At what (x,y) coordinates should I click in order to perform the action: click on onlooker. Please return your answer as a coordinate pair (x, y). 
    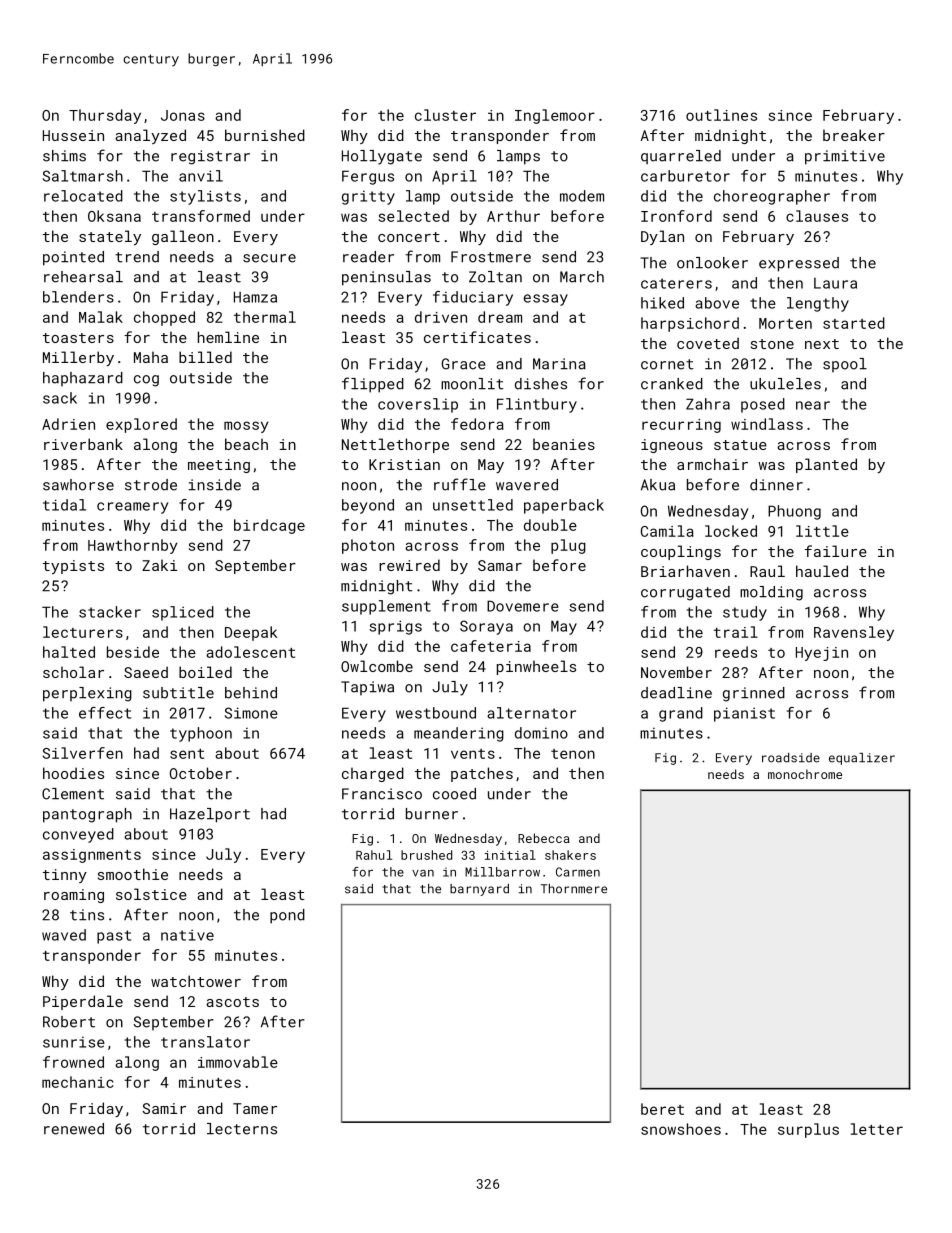
    Looking at the image, I should click on (712, 263).
